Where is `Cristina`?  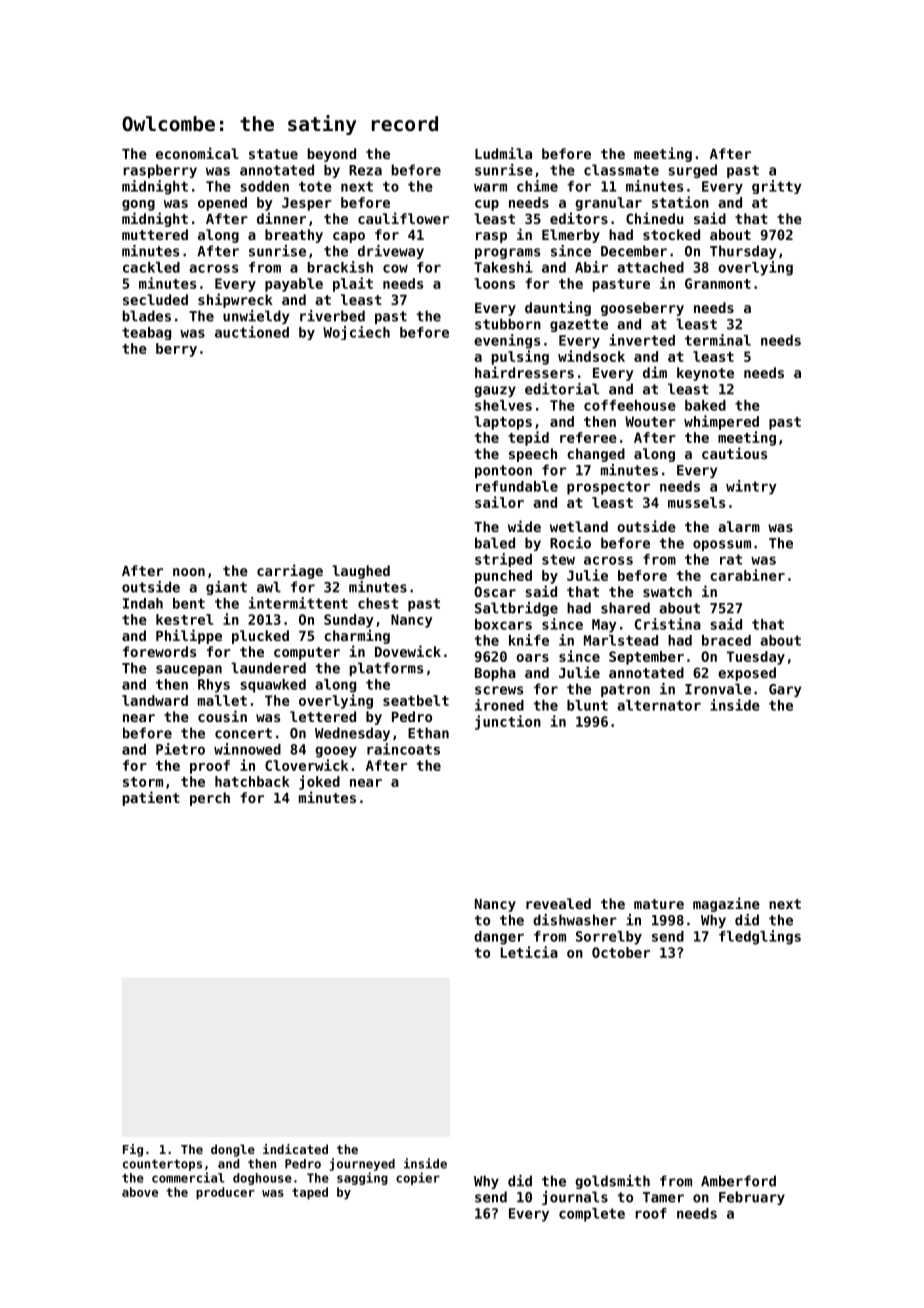 Cristina is located at coordinates (668, 624).
